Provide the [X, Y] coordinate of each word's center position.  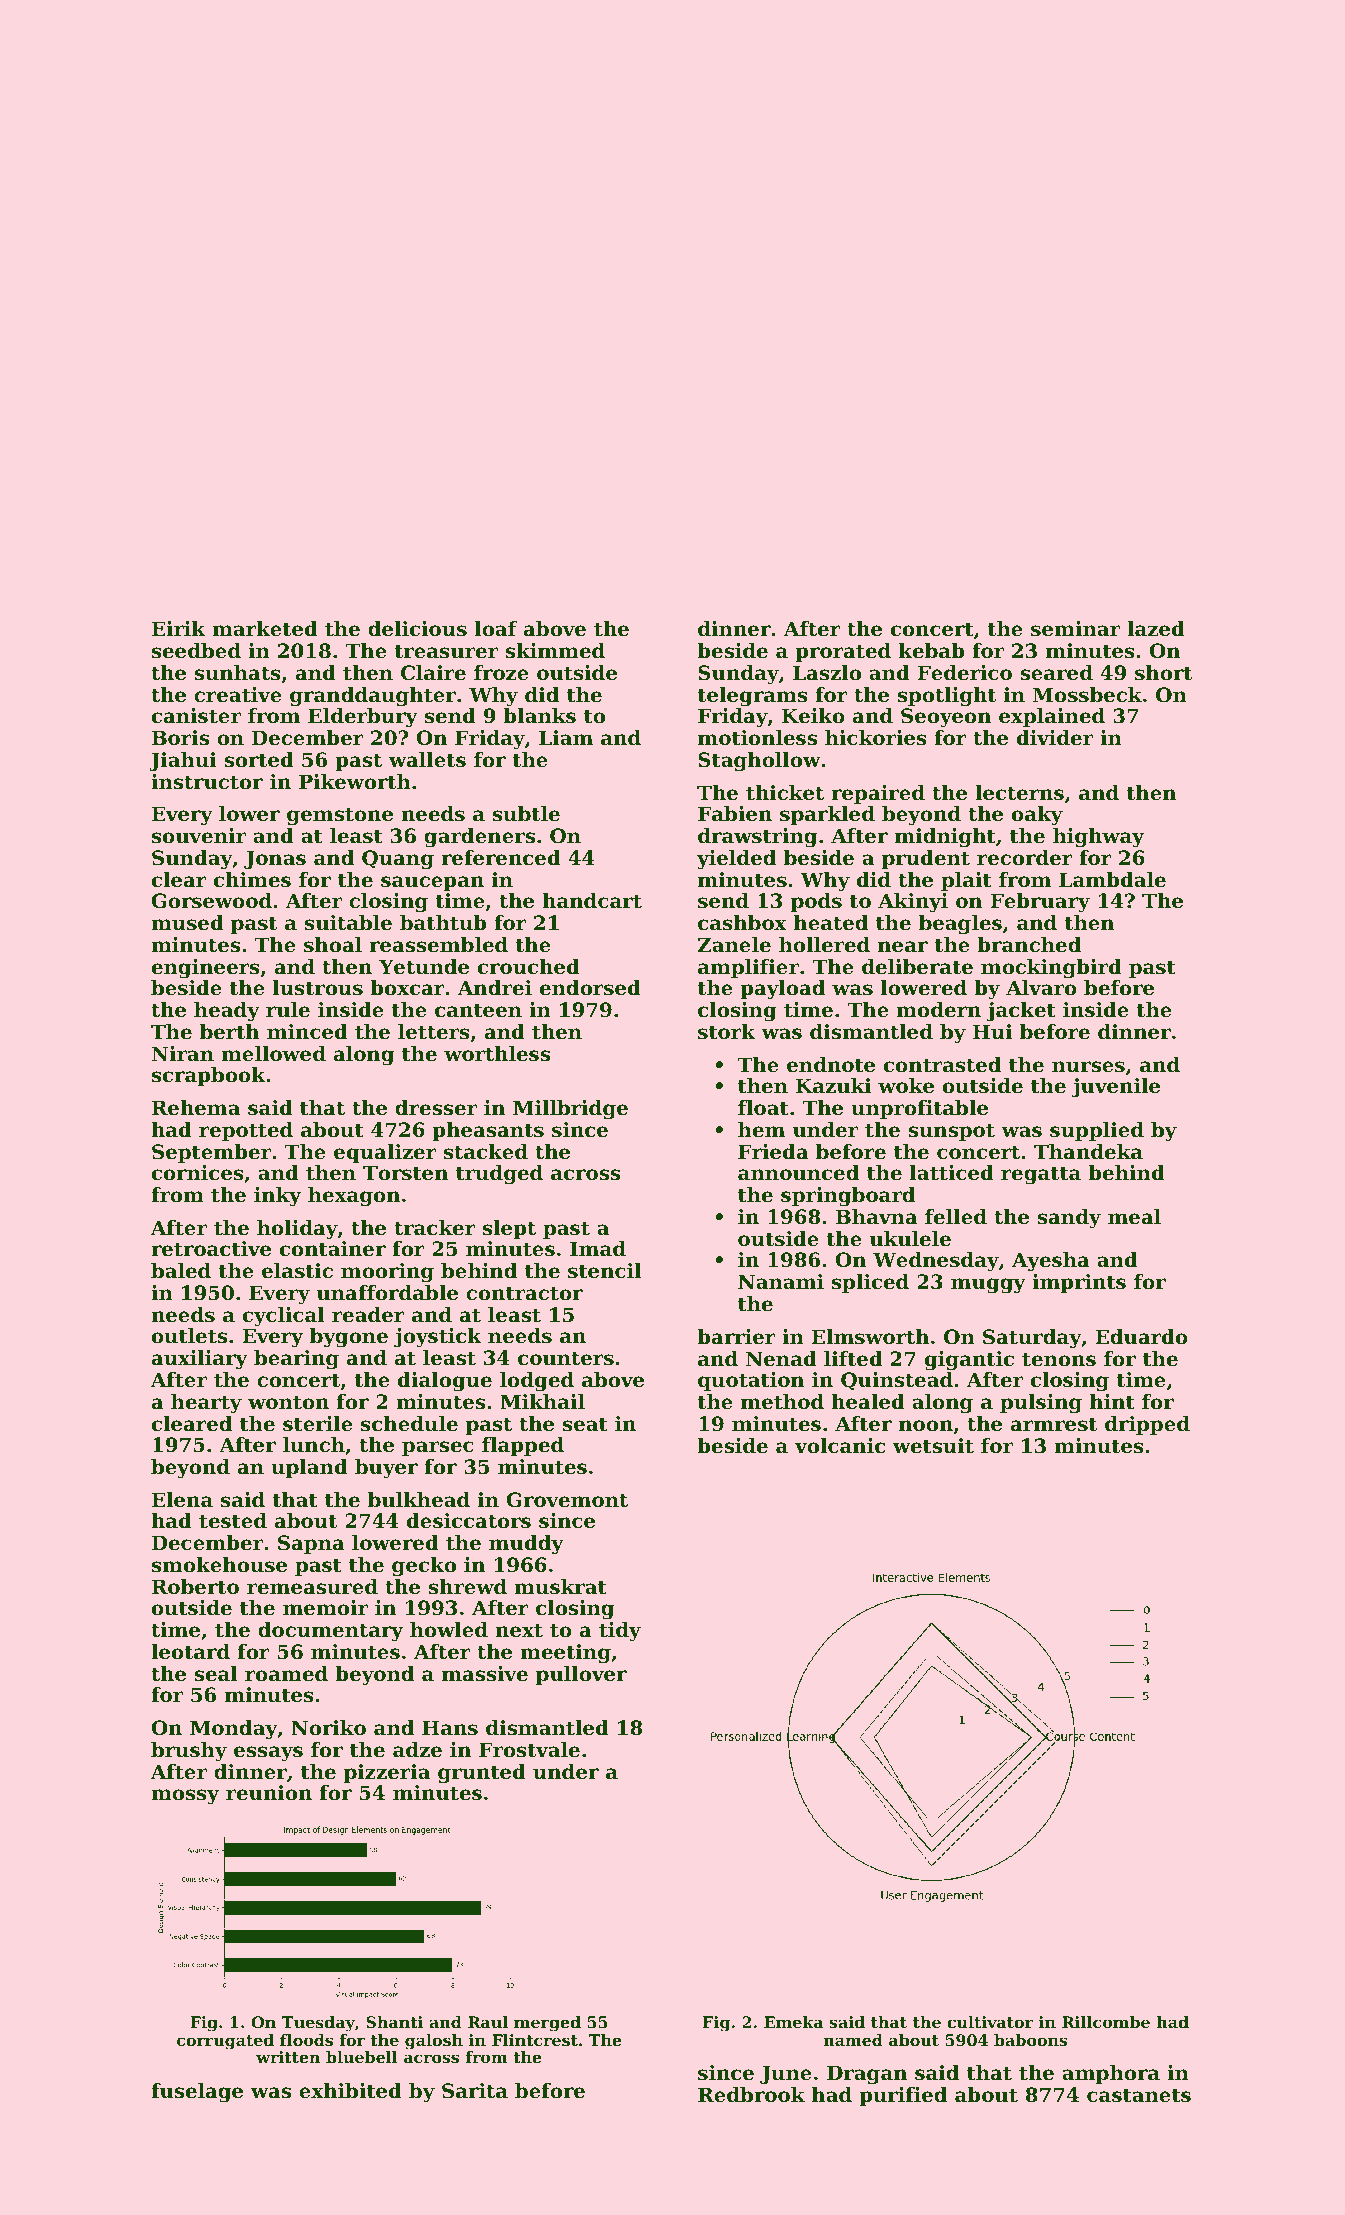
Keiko [813, 716]
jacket [1021, 1012]
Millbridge [570, 1110]
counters [566, 1358]
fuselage [197, 2093]
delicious [417, 629]
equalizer [385, 1153]
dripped [1147, 1425]
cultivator [990, 2022]
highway [1098, 838]
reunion [269, 1793]
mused [187, 923]
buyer [386, 1469]
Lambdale [1112, 880]
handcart [592, 901]
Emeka [793, 2022]
